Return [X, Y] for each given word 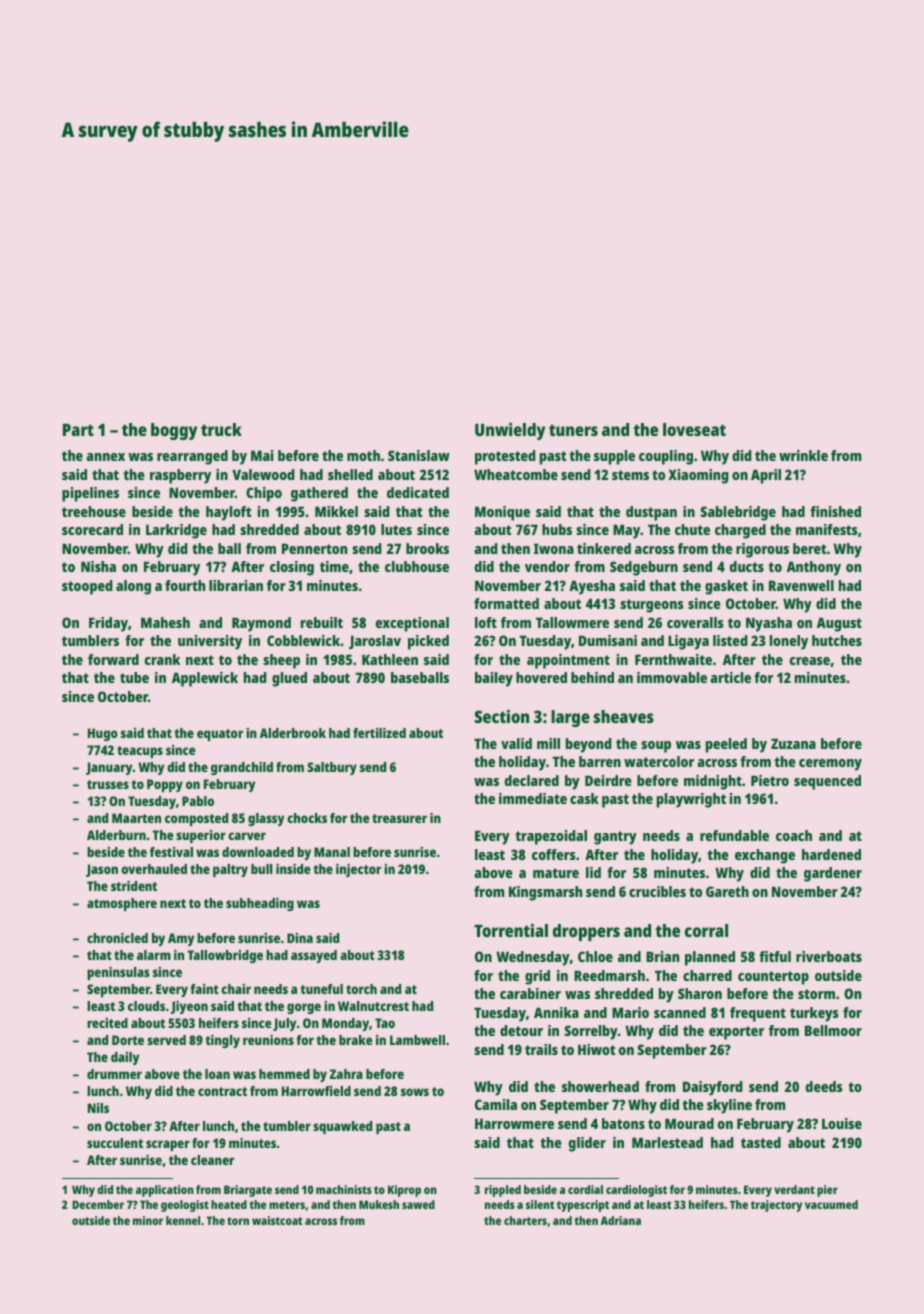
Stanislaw [419, 455]
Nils [98, 1108]
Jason [102, 870]
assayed [314, 956]
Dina [300, 938]
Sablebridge [738, 513]
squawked [342, 1127]
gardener [833, 874]
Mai [262, 455]
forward [113, 659]
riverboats [829, 956]
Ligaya [688, 642]
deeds [824, 1086]
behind [592, 677]
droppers [586, 932]
